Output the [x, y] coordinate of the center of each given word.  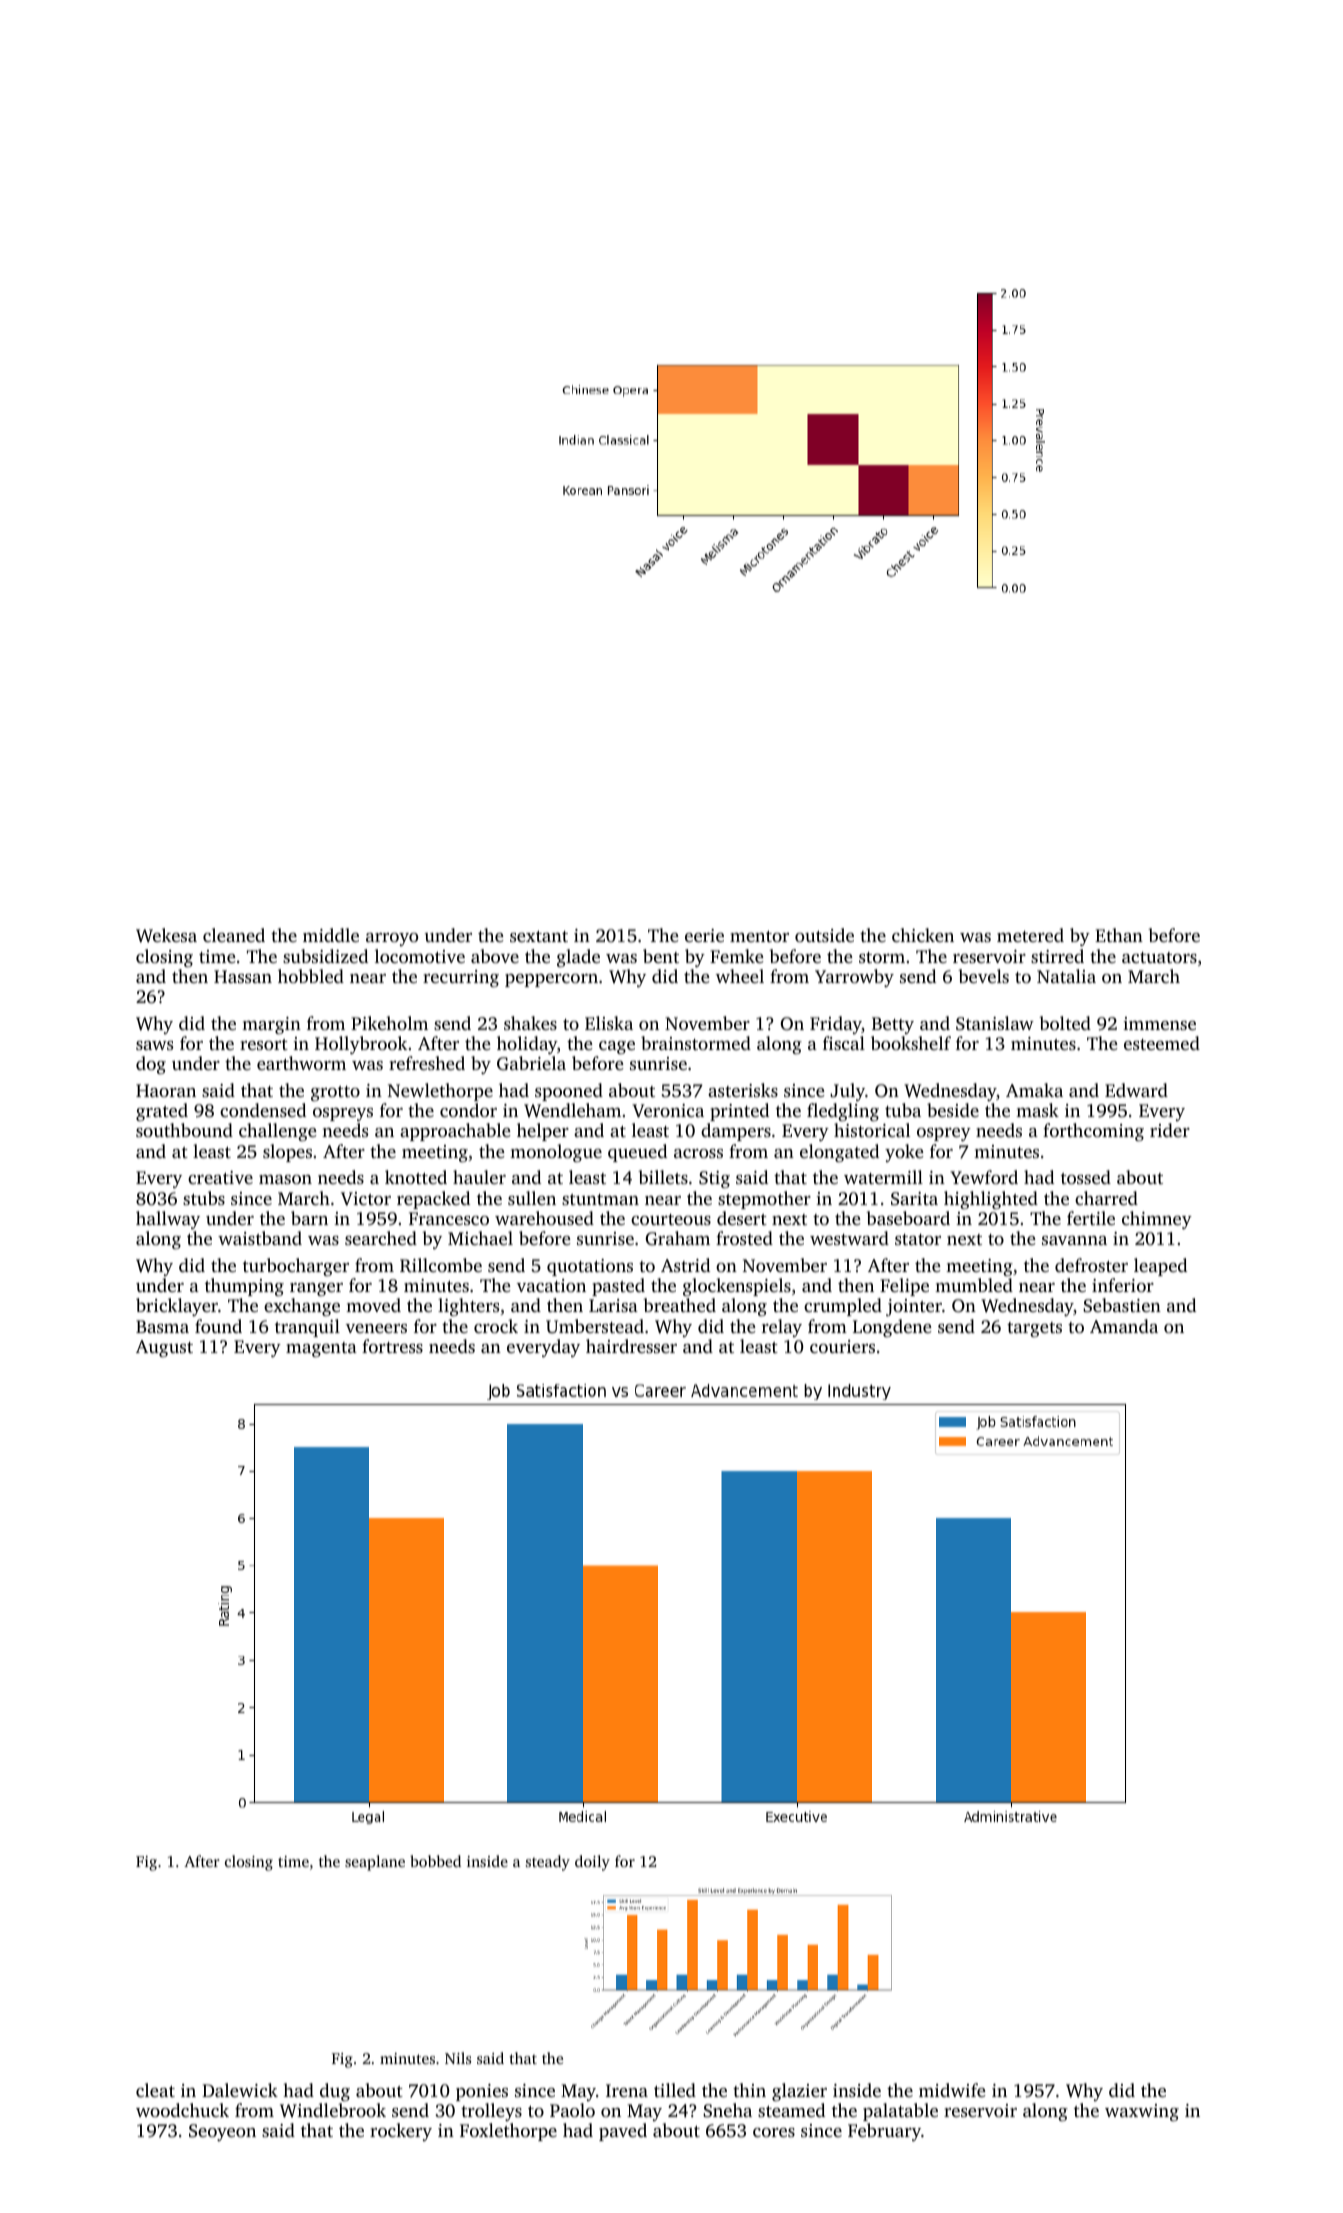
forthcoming [1093, 1132]
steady [548, 1863]
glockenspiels [737, 1287]
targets [1034, 1329]
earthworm [301, 1063]
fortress [392, 1346]
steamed [791, 2110]
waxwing [1142, 2112]
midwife [952, 2090]
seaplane [375, 1863]
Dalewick [240, 2090]
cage [617, 1047]
